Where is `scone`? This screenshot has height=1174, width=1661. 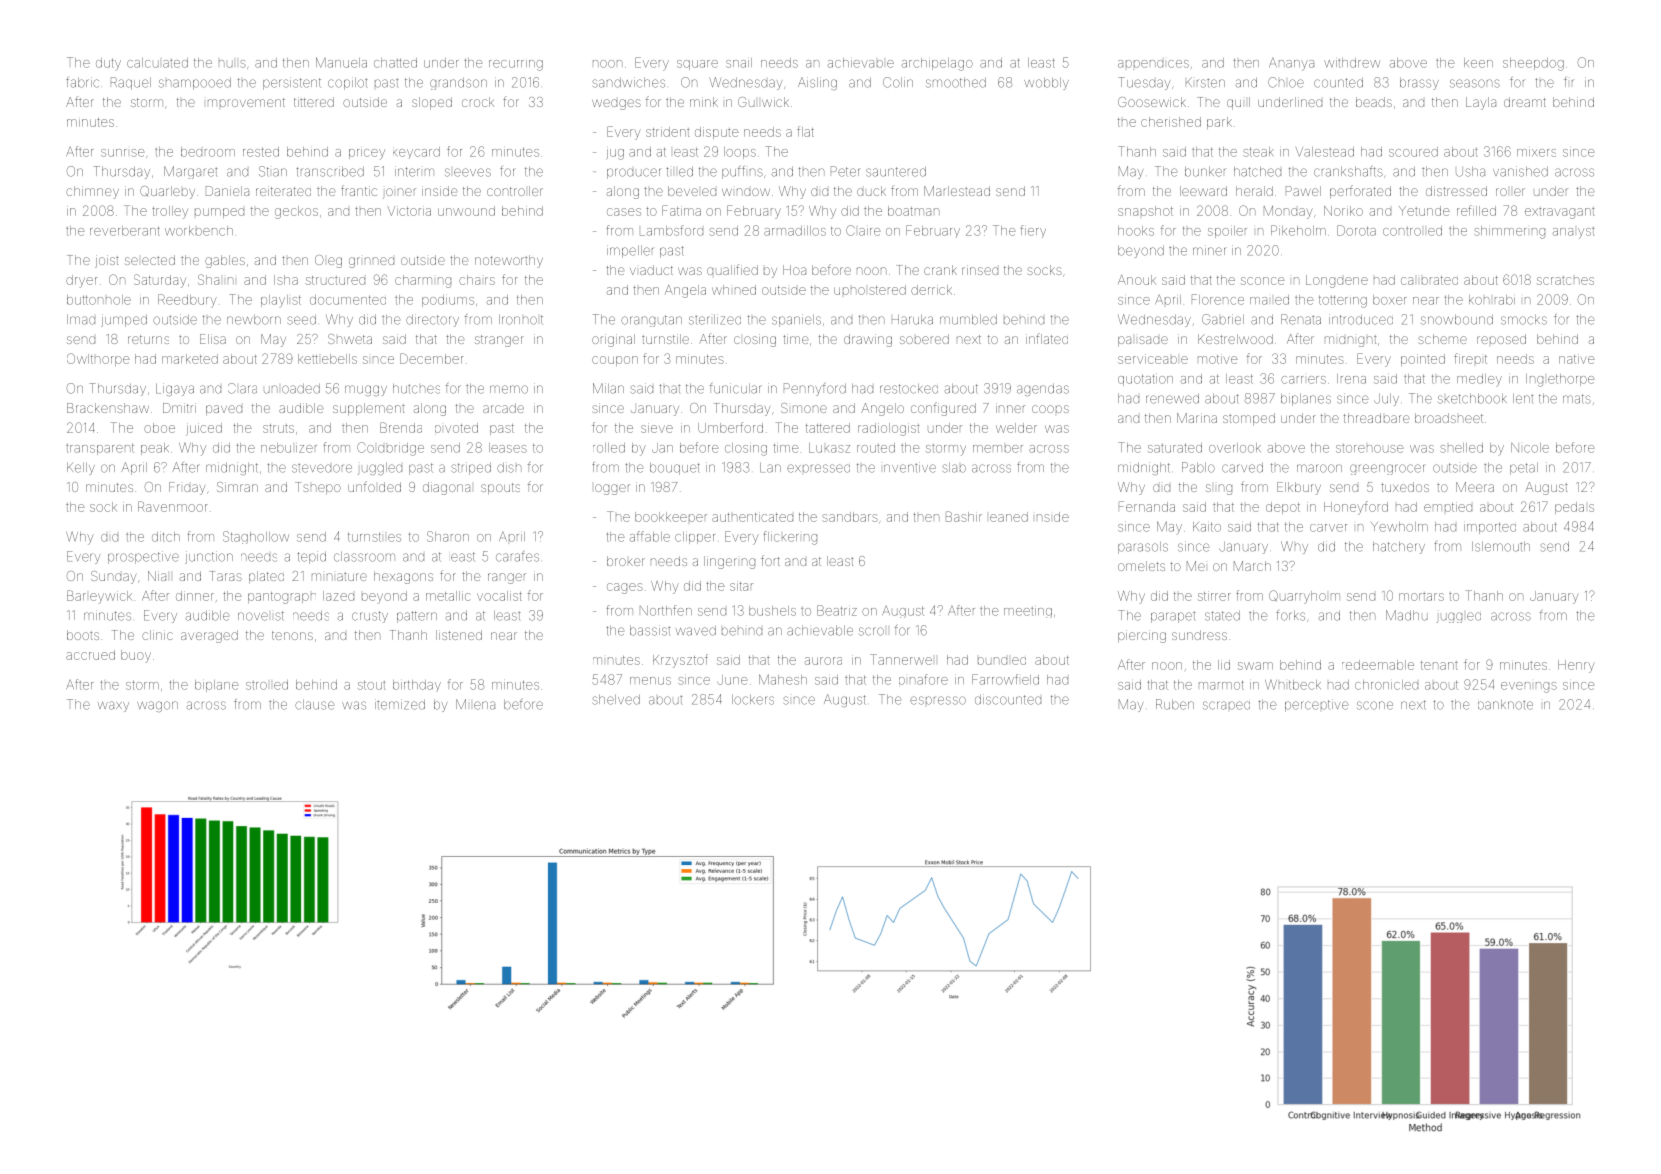
scone is located at coordinates (1375, 705).
